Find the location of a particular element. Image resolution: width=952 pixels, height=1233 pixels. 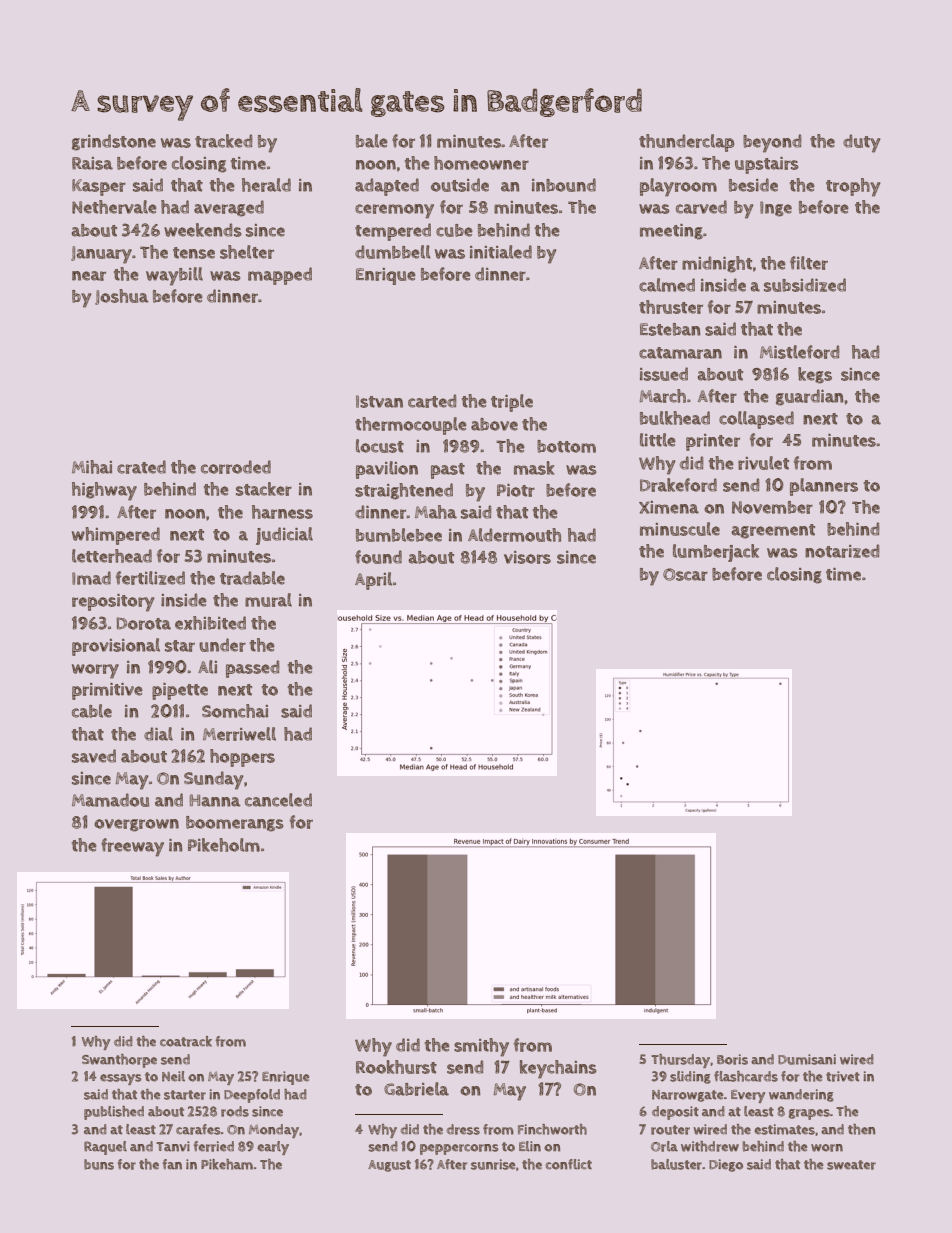

smithy is located at coordinates (481, 1047).
